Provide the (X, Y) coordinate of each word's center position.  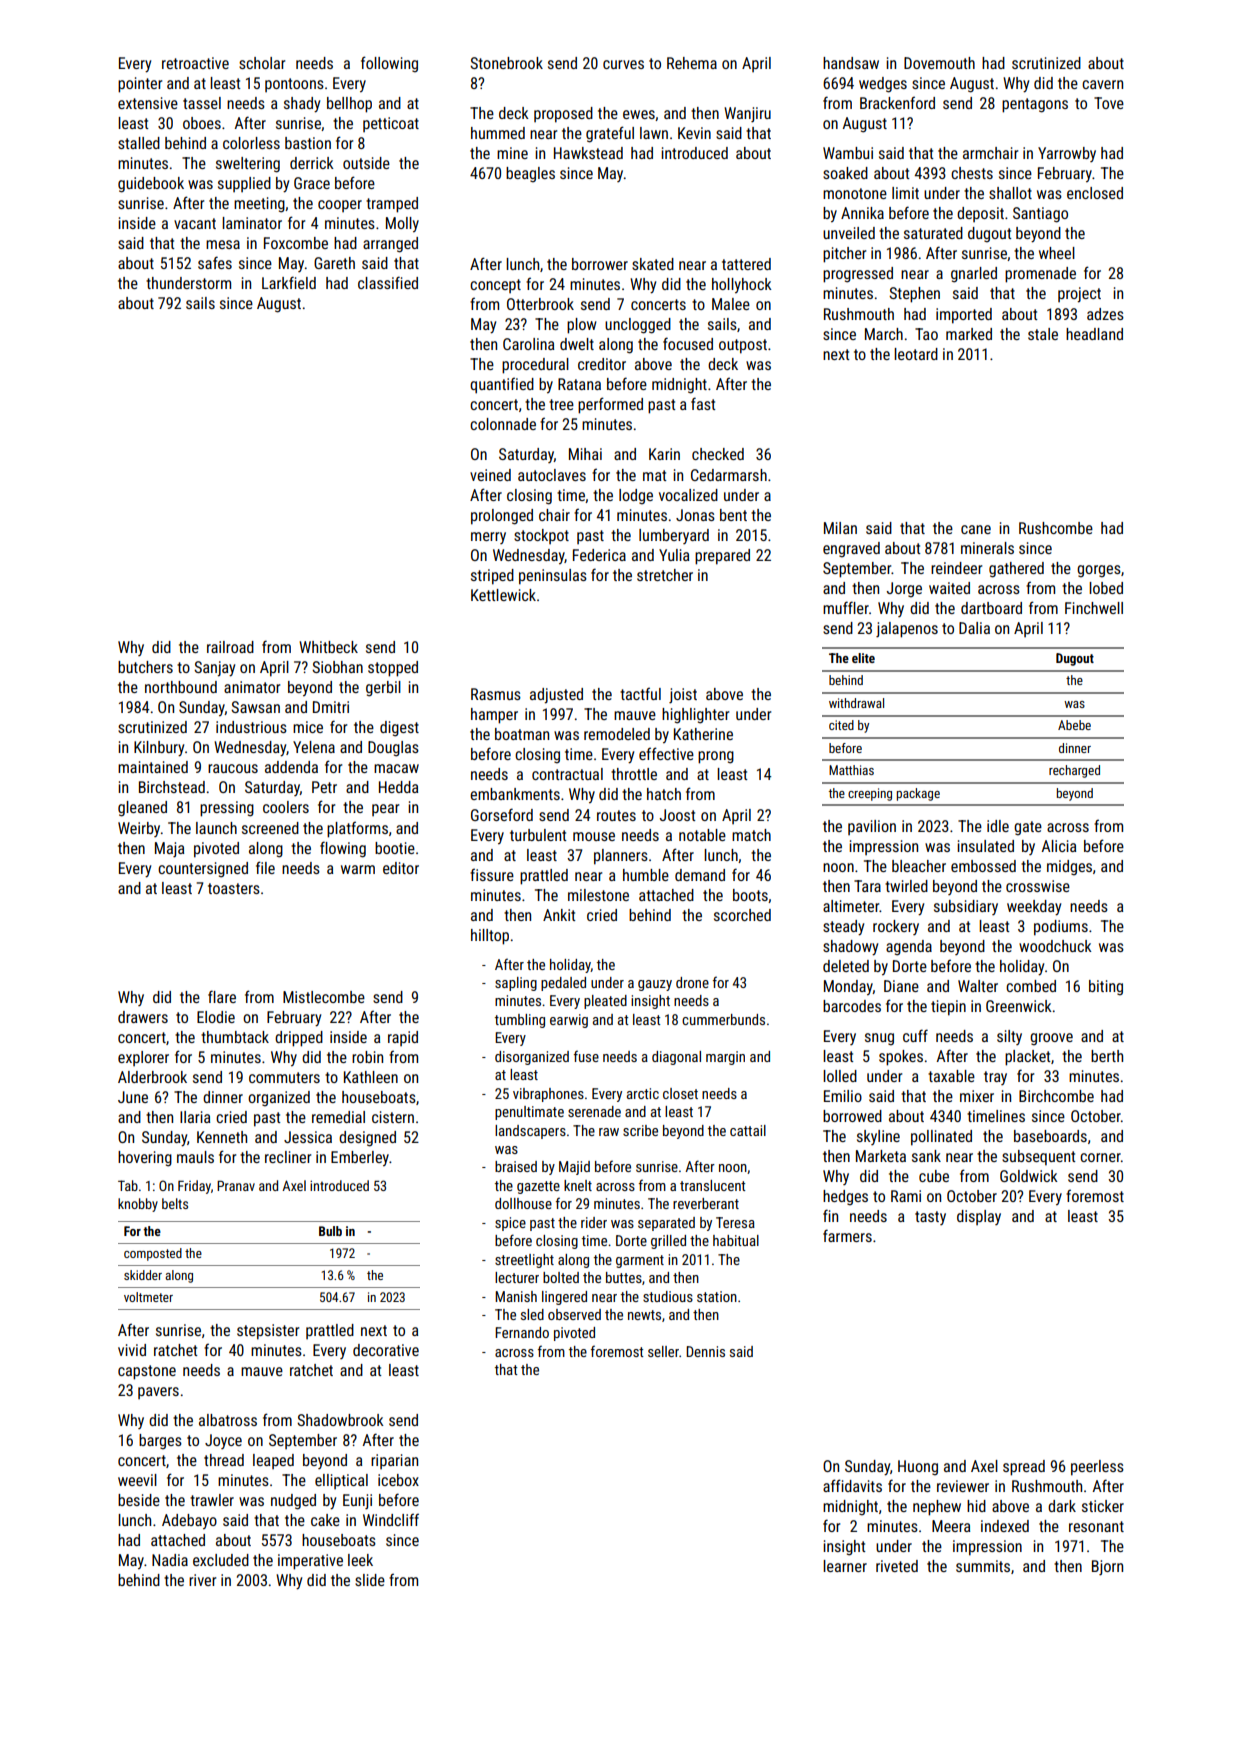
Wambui (848, 153)
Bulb (330, 1231)
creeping (870, 794)
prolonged (502, 517)
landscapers (530, 1132)
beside (139, 1500)
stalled (139, 143)
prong (716, 757)
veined (490, 475)
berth (1107, 1056)
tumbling (520, 1021)
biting (1106, 988)
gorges (1099, 571)
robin (367, 1057)
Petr (324, 787)
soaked (845, 173)
